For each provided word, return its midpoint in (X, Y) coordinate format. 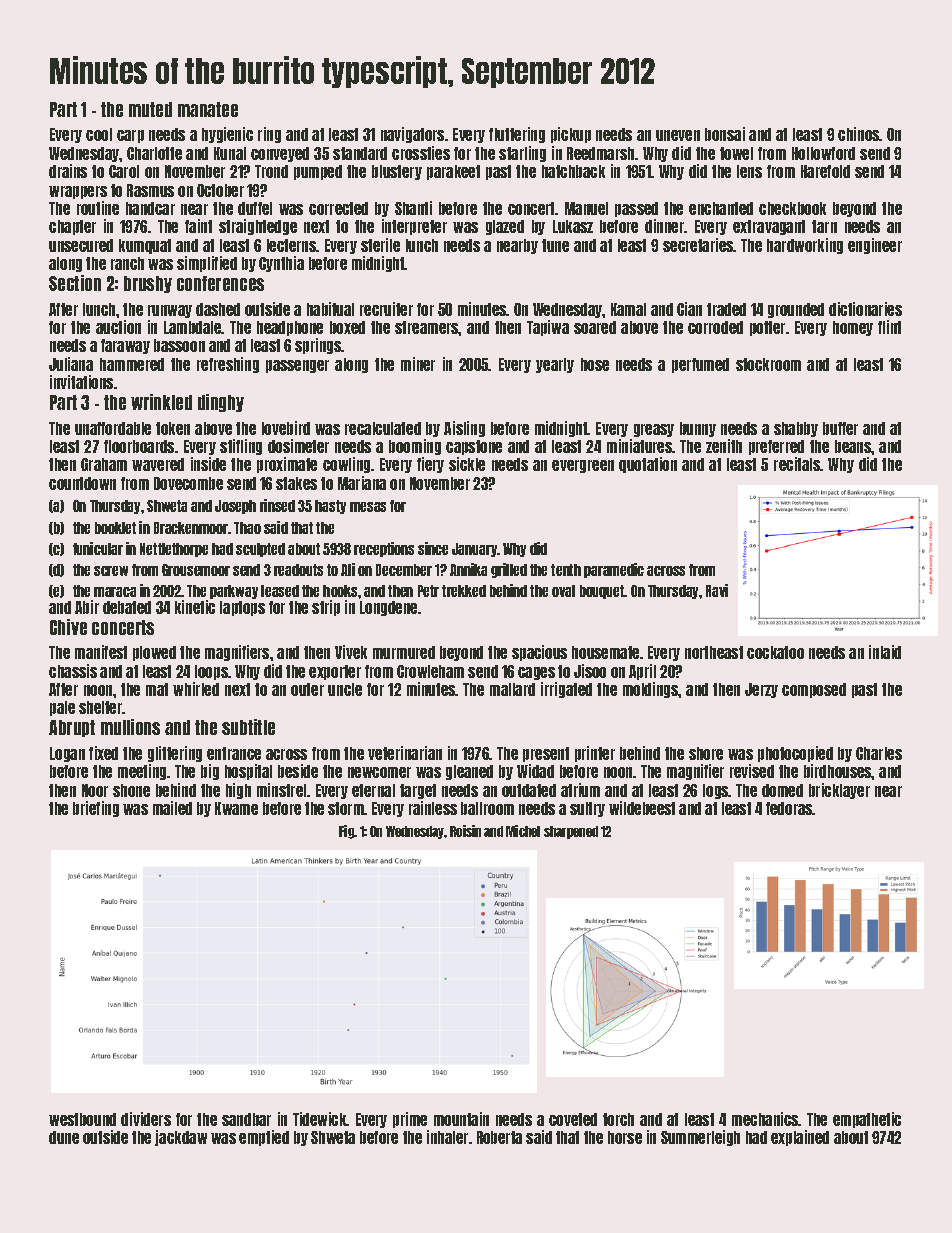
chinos (859, 134)
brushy (148, 284)
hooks (340, 591)
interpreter (414, 227)
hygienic (227, 135)
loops (211, 672)
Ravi (717, 590)
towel (736, 153)
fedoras (789, 808)
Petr (428, 591)
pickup (571, 135)
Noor (95, 790)
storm (346, 808)
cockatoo (775, 652)
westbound (82, 1119)
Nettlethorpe (174, 550)
